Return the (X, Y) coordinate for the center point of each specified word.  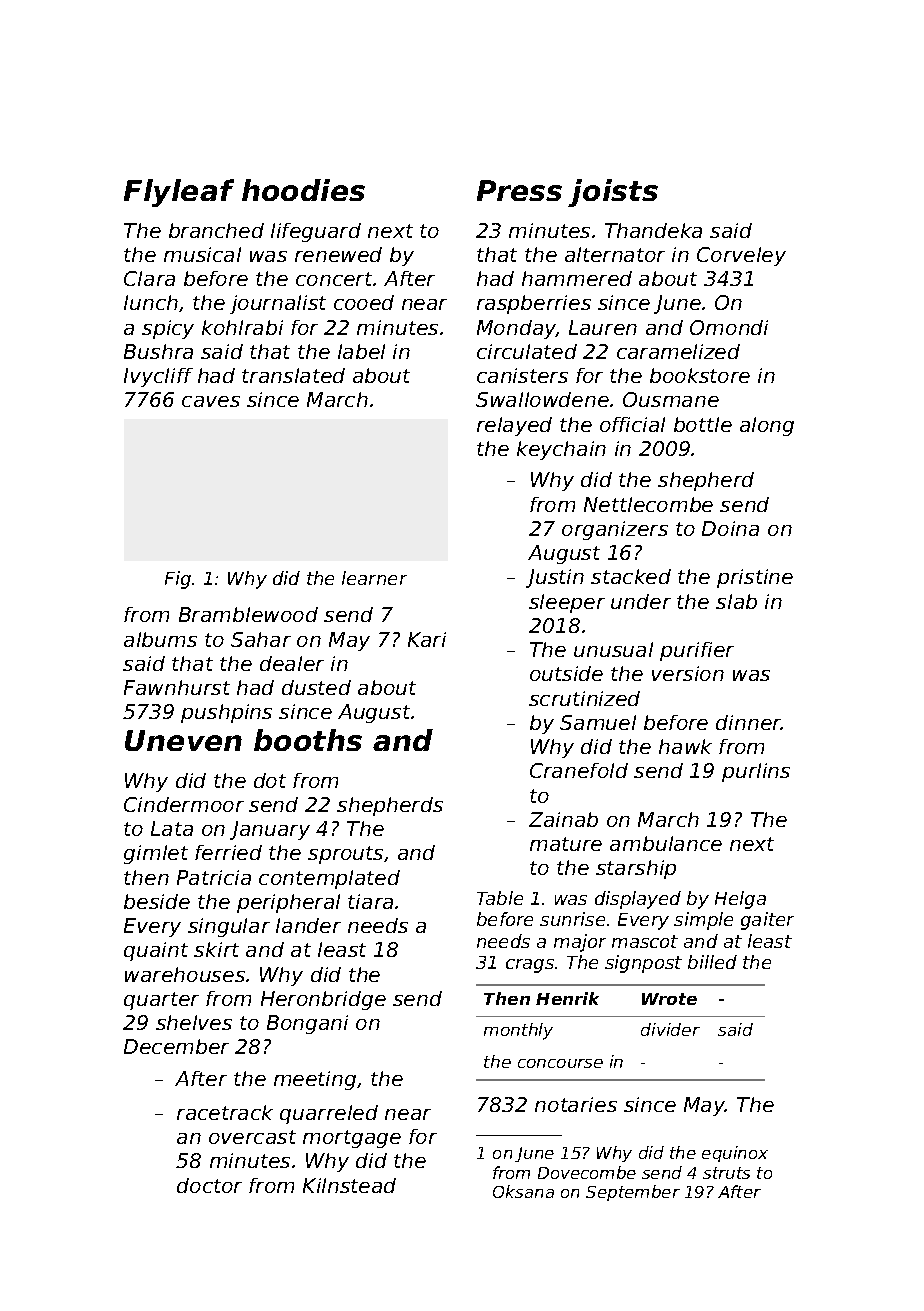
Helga (740, 900)
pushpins (226, 713)
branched (216, 230)
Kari (427, 639)
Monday (516, 329)
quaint (156, 951)
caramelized (678, 351)
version (688, 673)
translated (293, 375)
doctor (209, 1185)
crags (530, 966)
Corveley (741, 256)
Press (519, 190)
